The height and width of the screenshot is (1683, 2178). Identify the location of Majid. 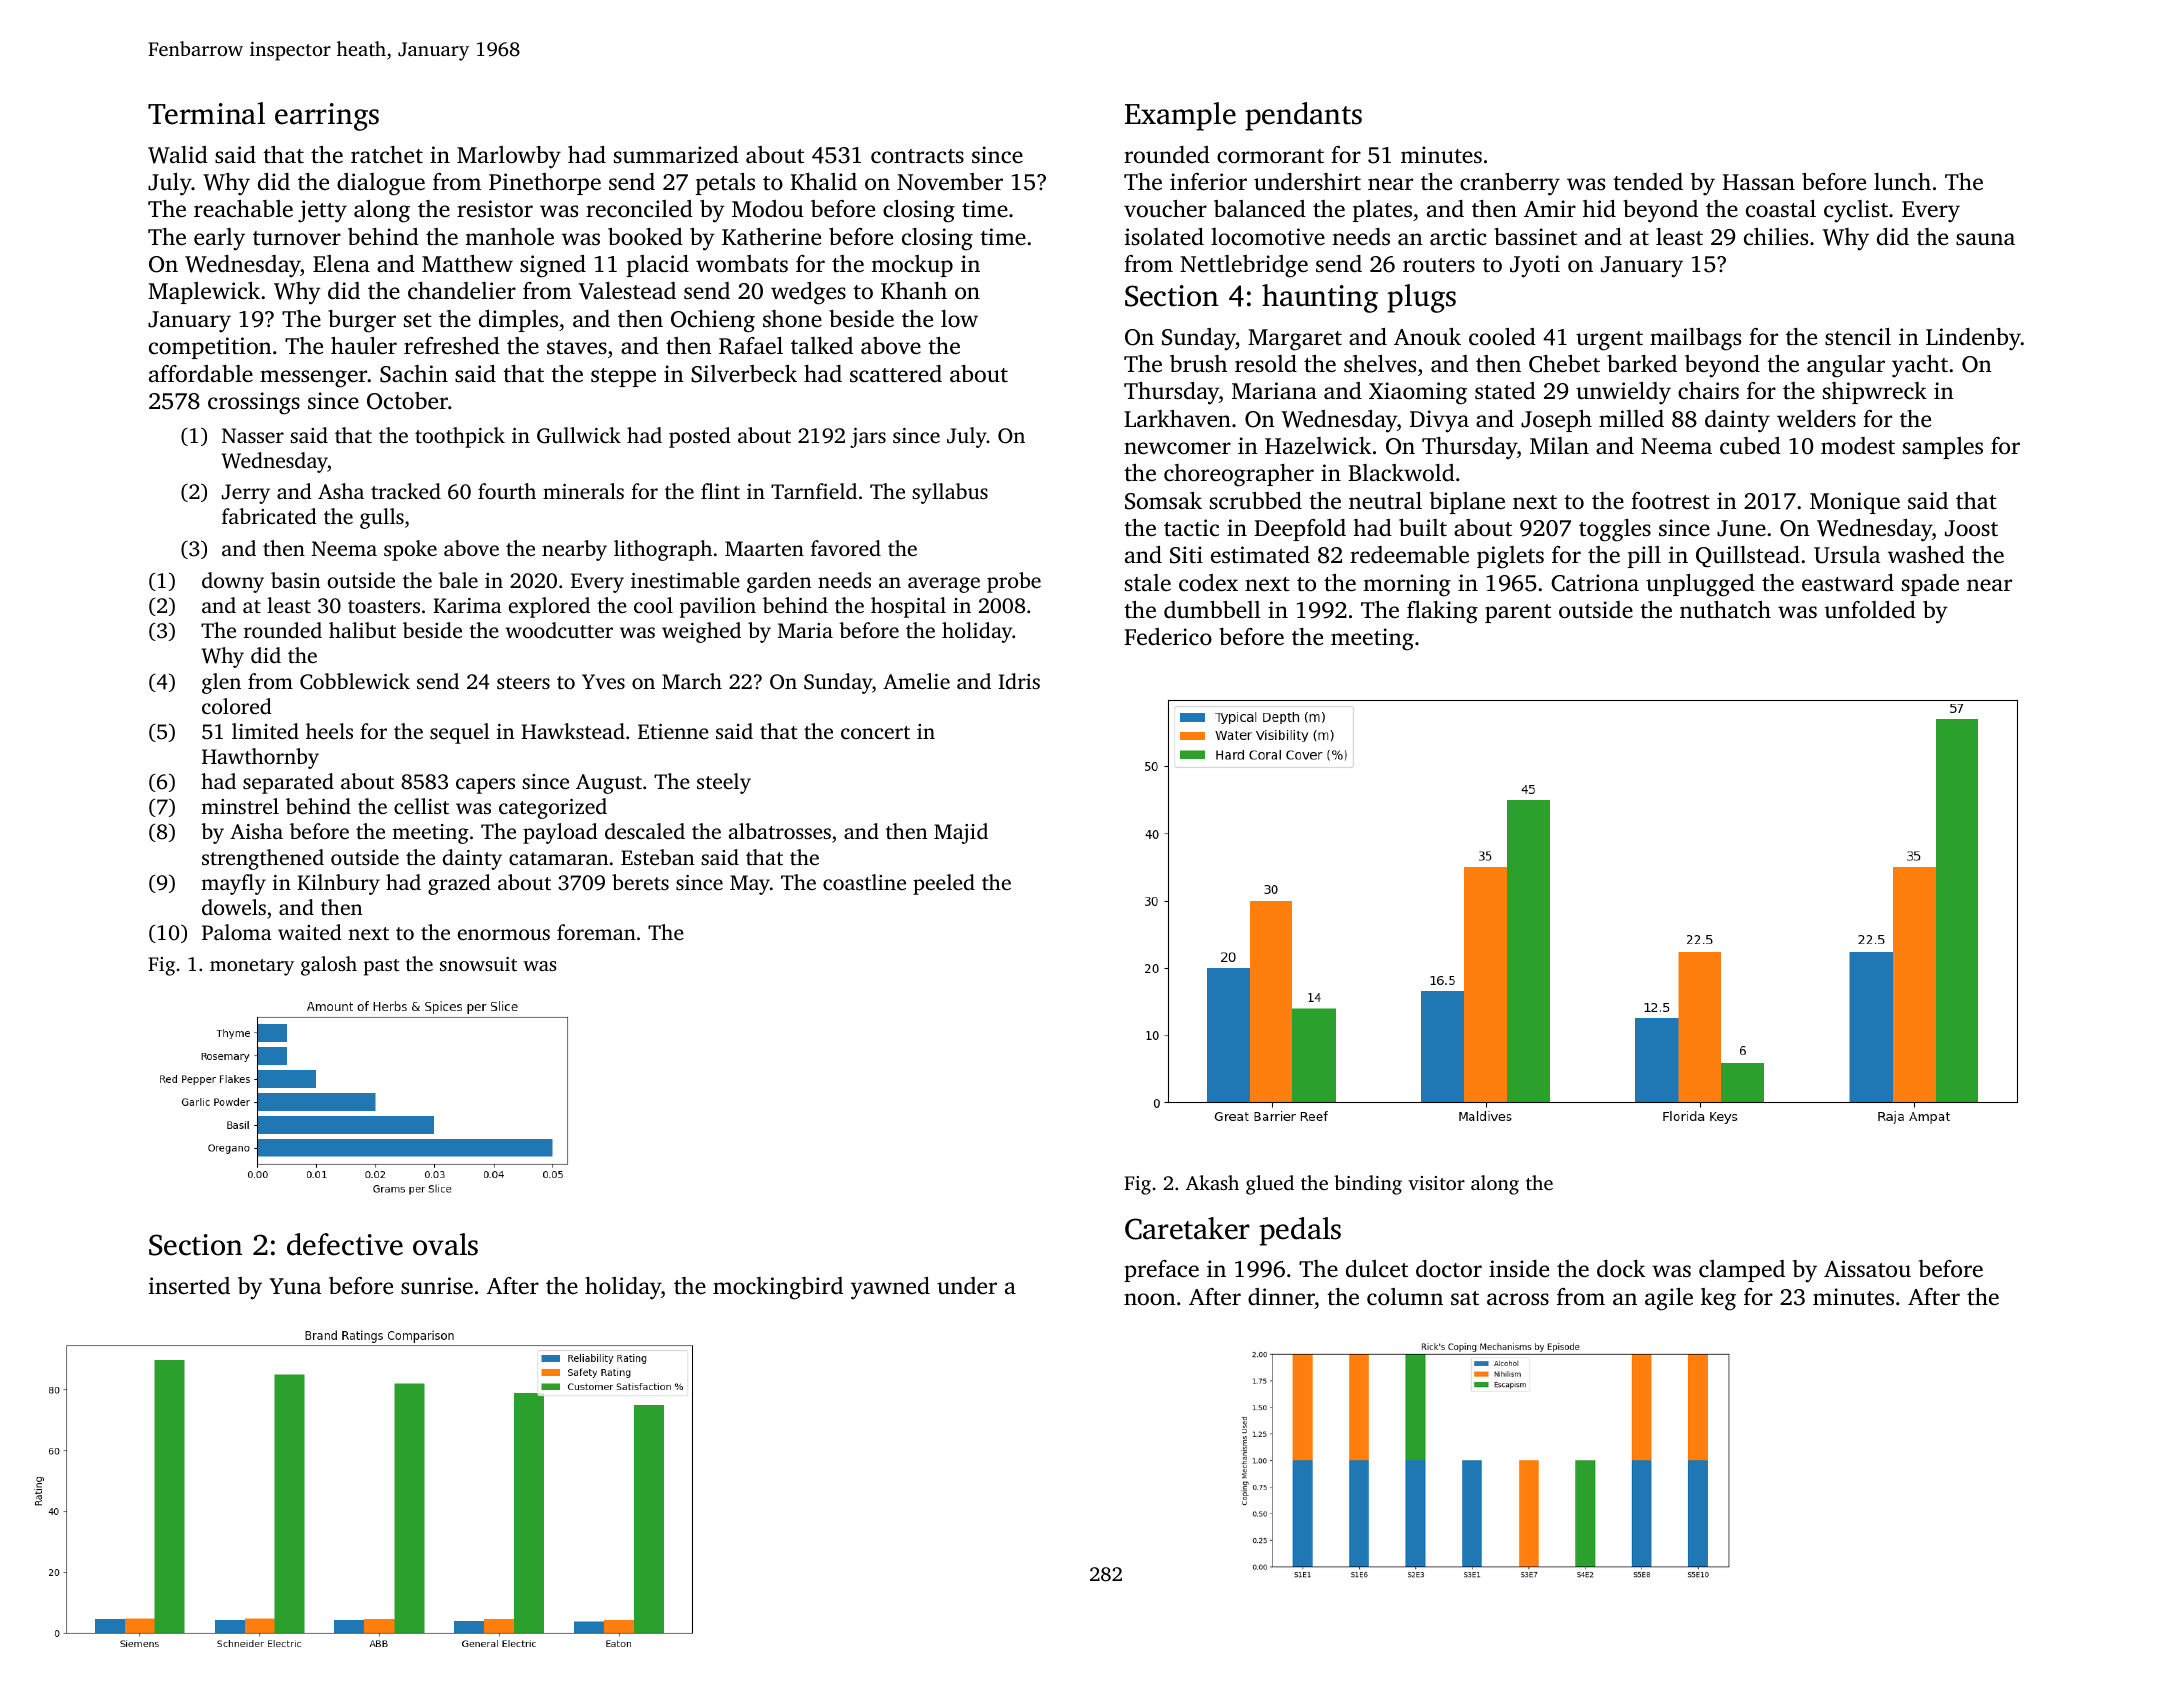
(961, 833).
